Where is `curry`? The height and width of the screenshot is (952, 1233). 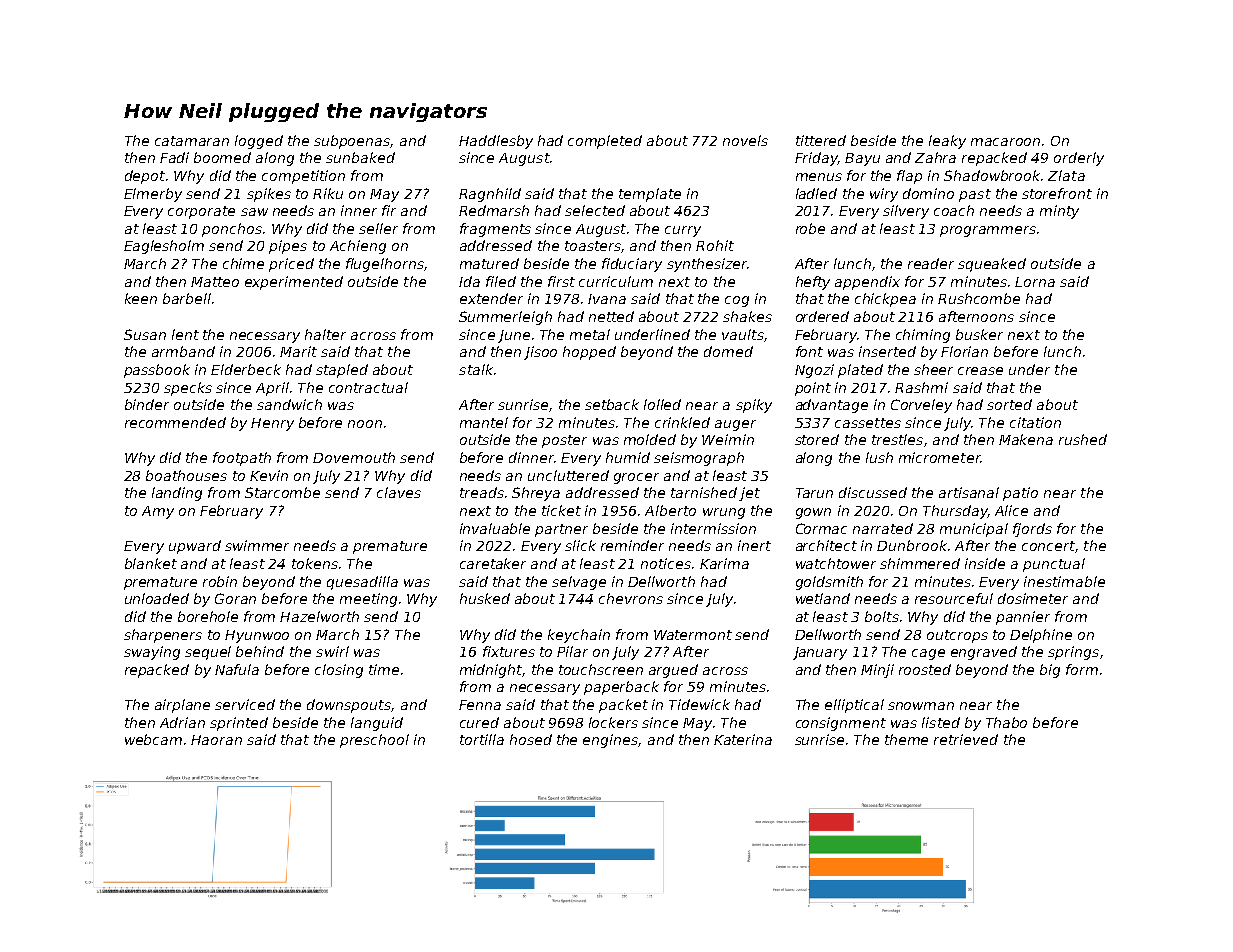 curry is located at coordinates (683, 231).
